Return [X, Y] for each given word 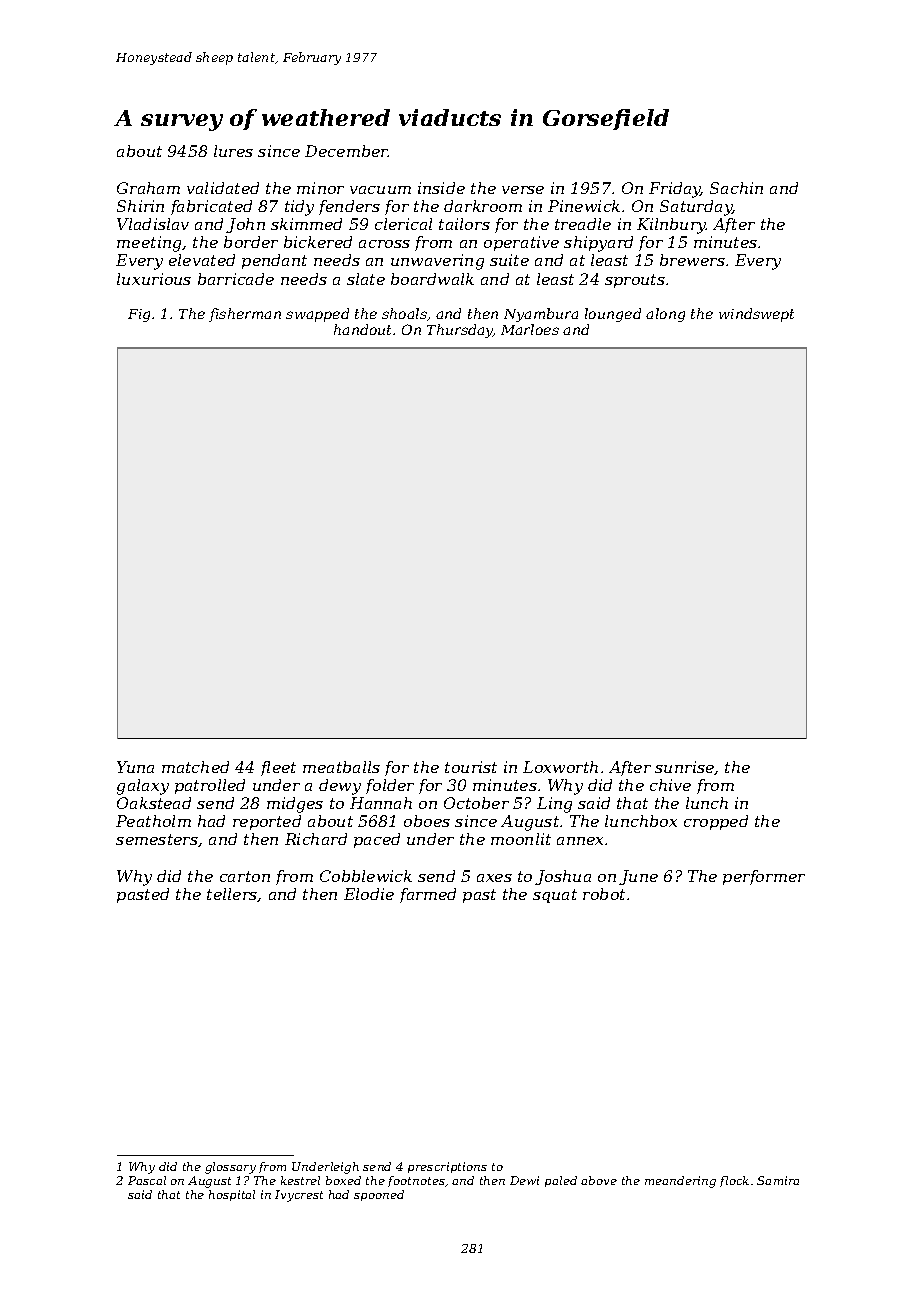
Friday [675, 190]
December [347, 151]
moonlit [521, 839]
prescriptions [447, 1167]
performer [764, 877]
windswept [756, 315]
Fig [139, 315]
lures [233, 151]
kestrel [300, 1180]
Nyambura [541, 315]
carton [245, 876]
